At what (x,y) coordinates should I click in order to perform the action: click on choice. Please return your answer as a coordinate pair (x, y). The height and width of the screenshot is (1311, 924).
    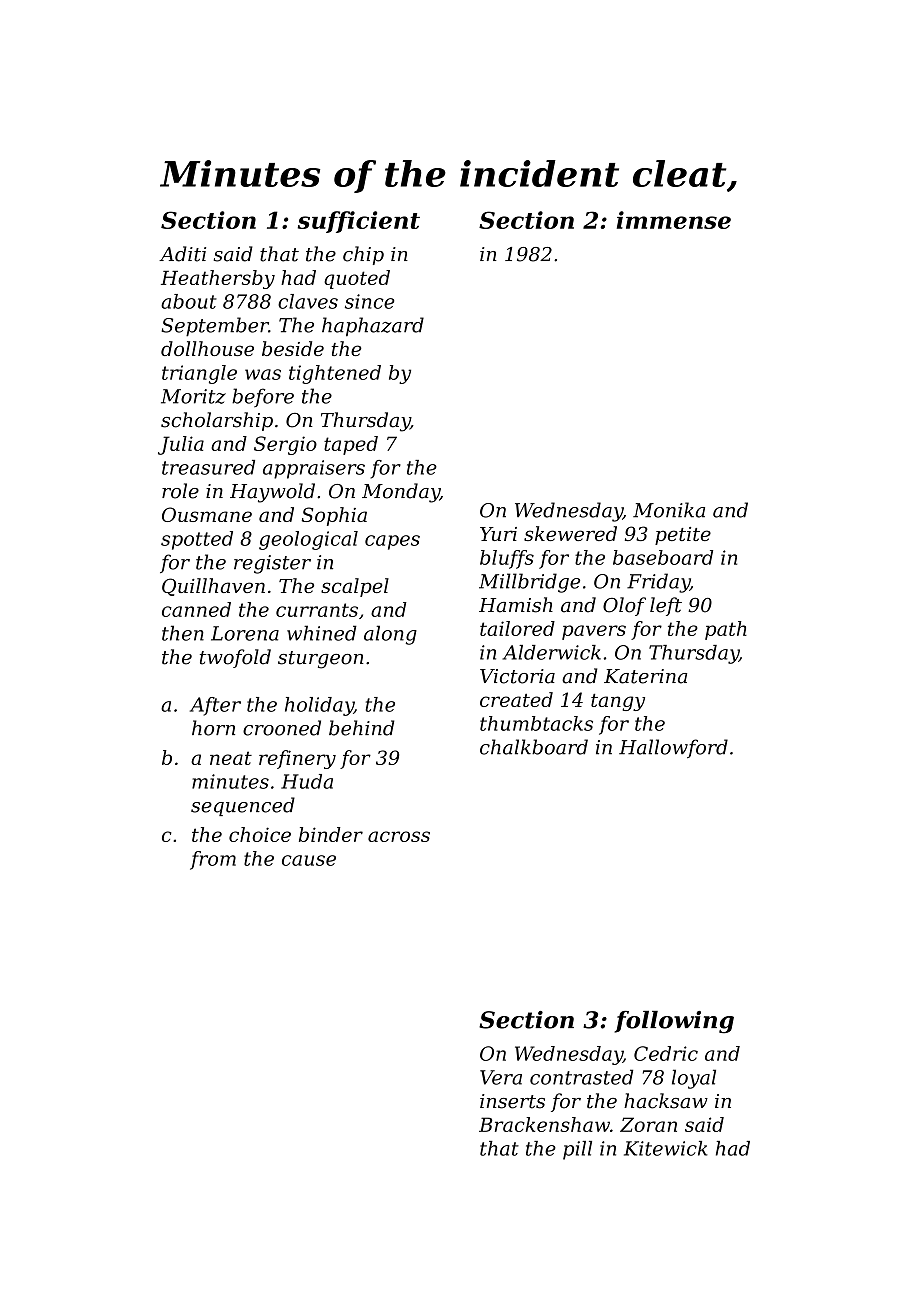
    Looking at the image, I should click on (260, 834).
